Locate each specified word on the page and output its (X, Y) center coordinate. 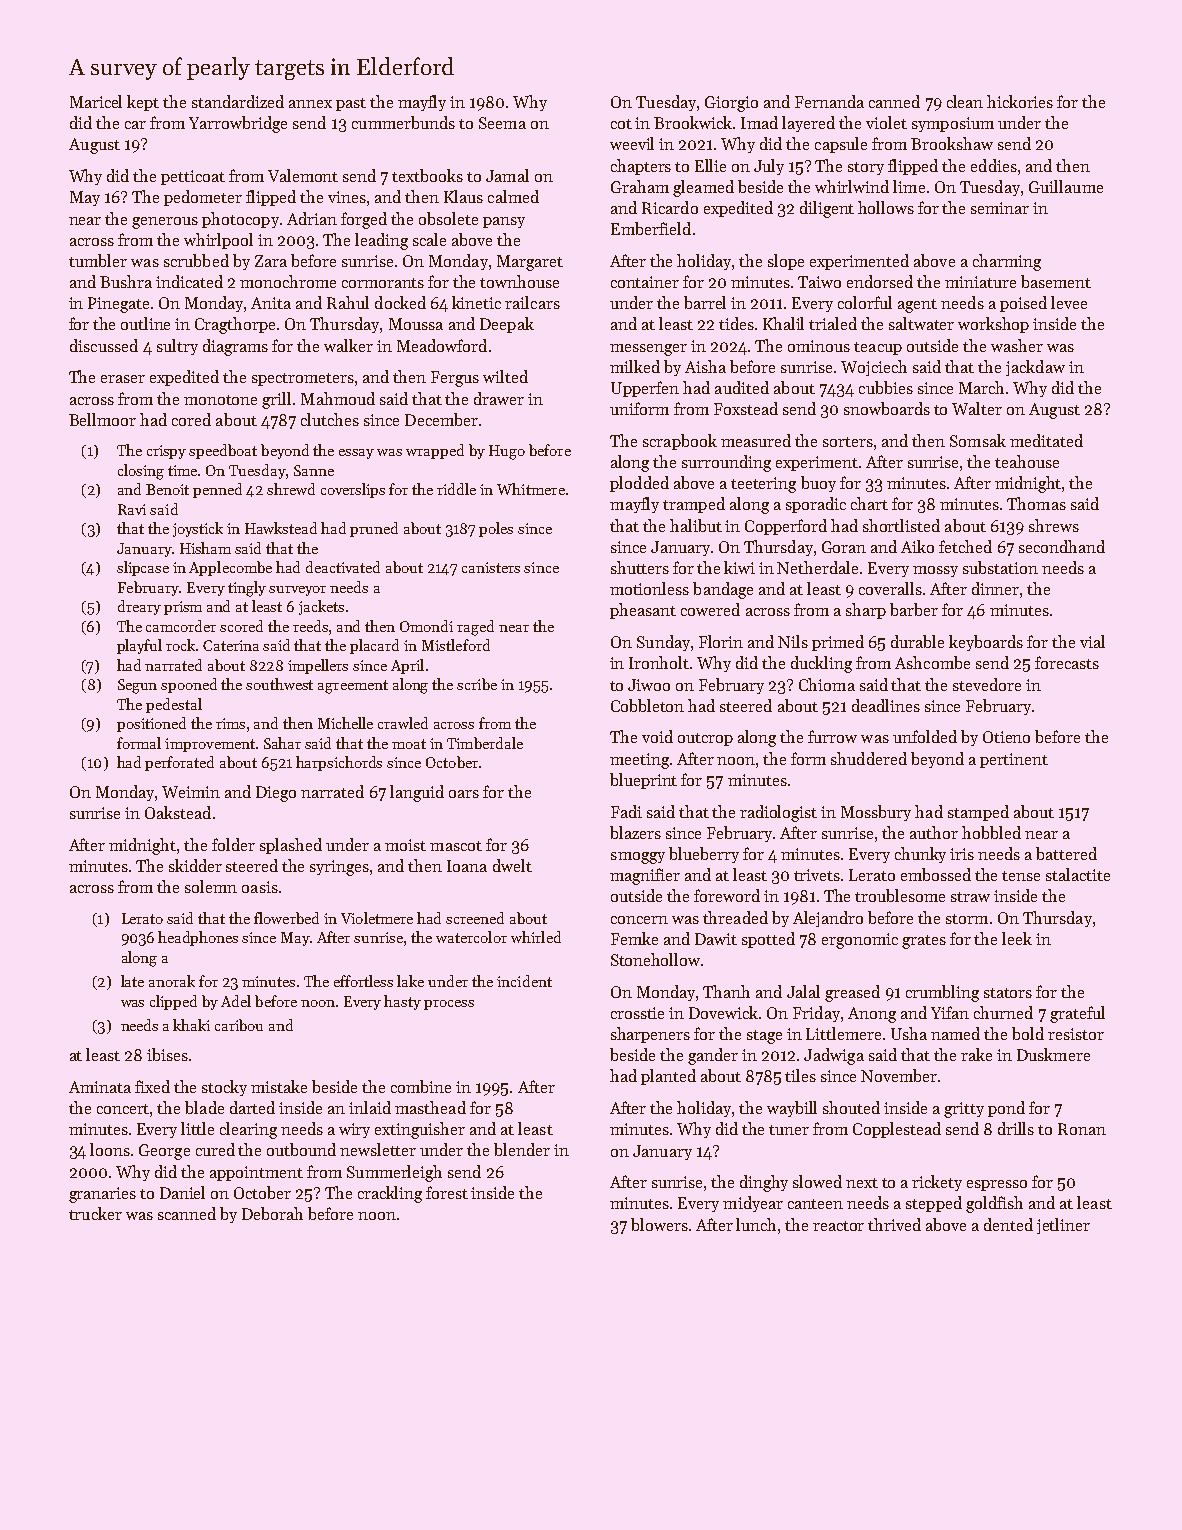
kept (143, 103)
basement (1056, 281)
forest (447, 1192)
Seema (502, 123)
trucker (95, 1213)
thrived (894, 1224)
